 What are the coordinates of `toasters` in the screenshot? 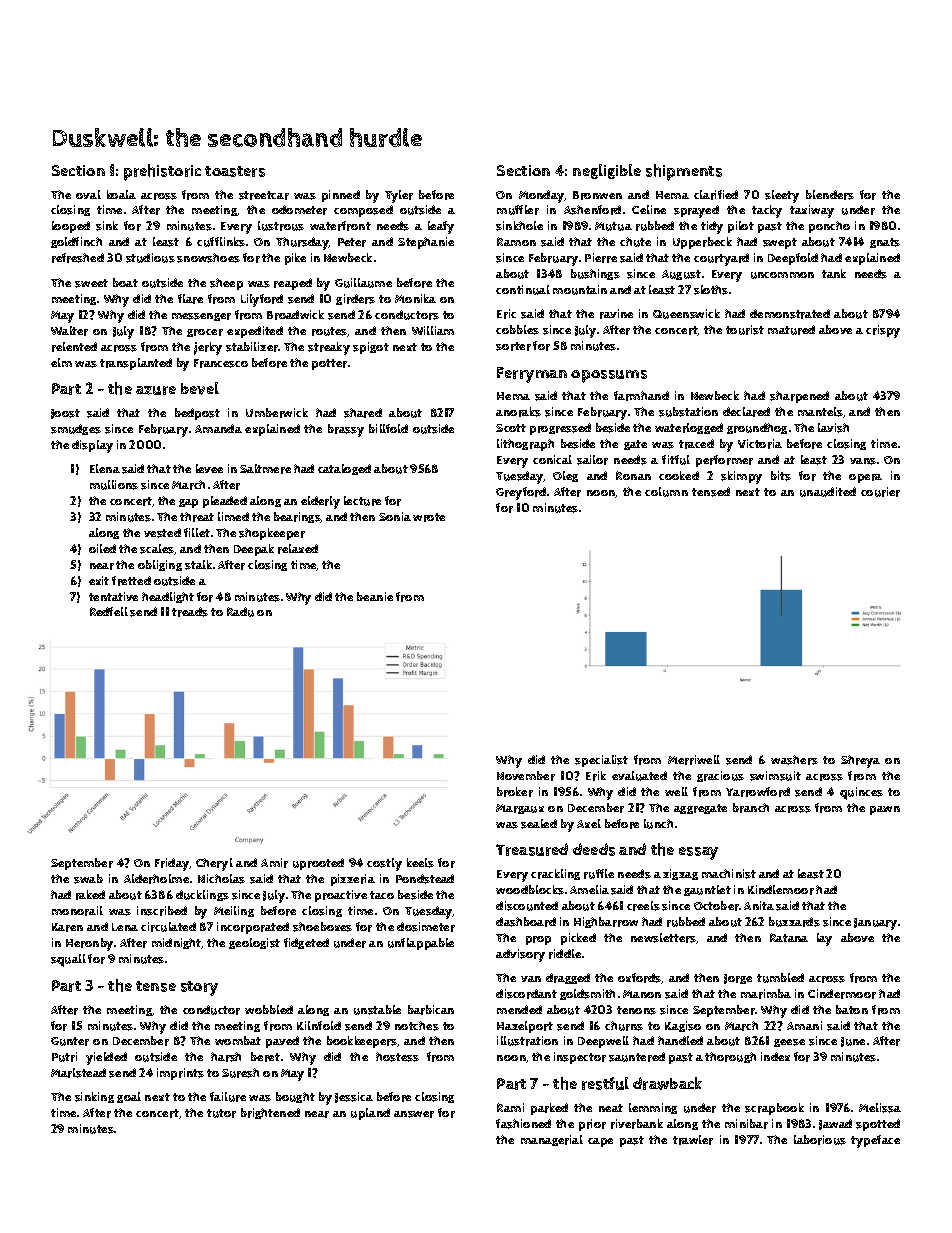 It's located at (235, 171).
